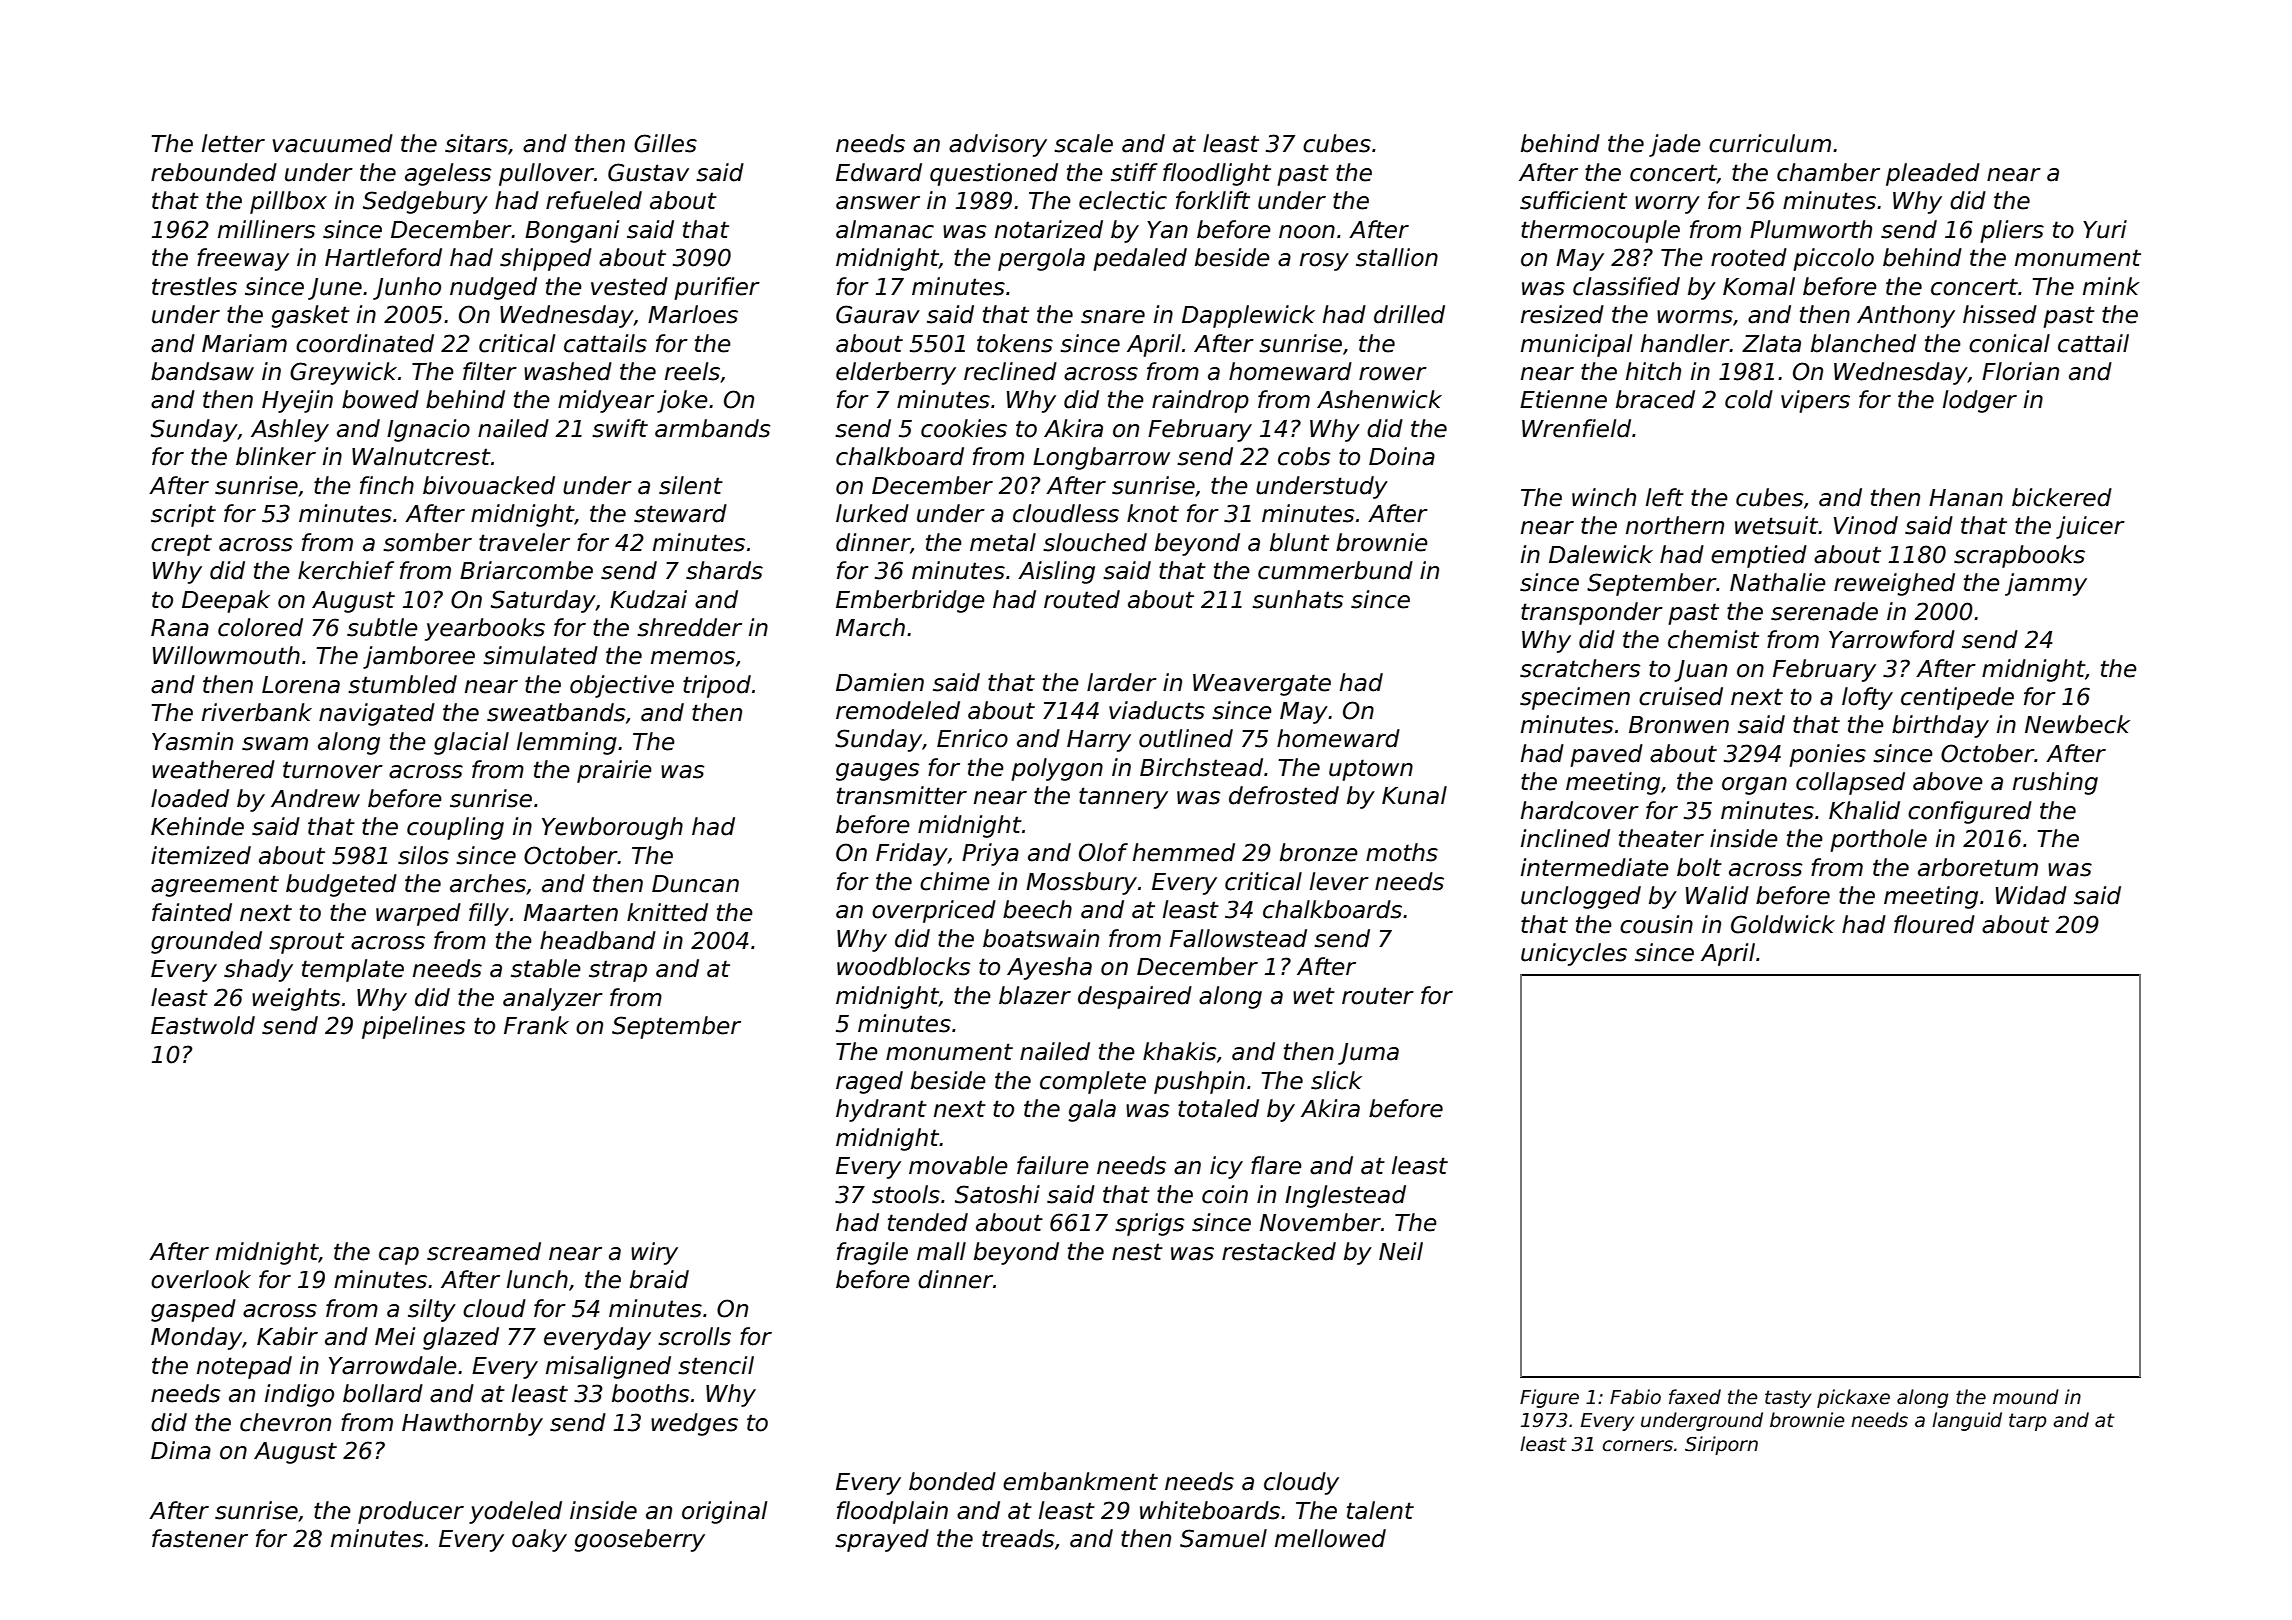 This image has width=2292, height=1620. I want to click on curriculum, so click(1770, 143).
